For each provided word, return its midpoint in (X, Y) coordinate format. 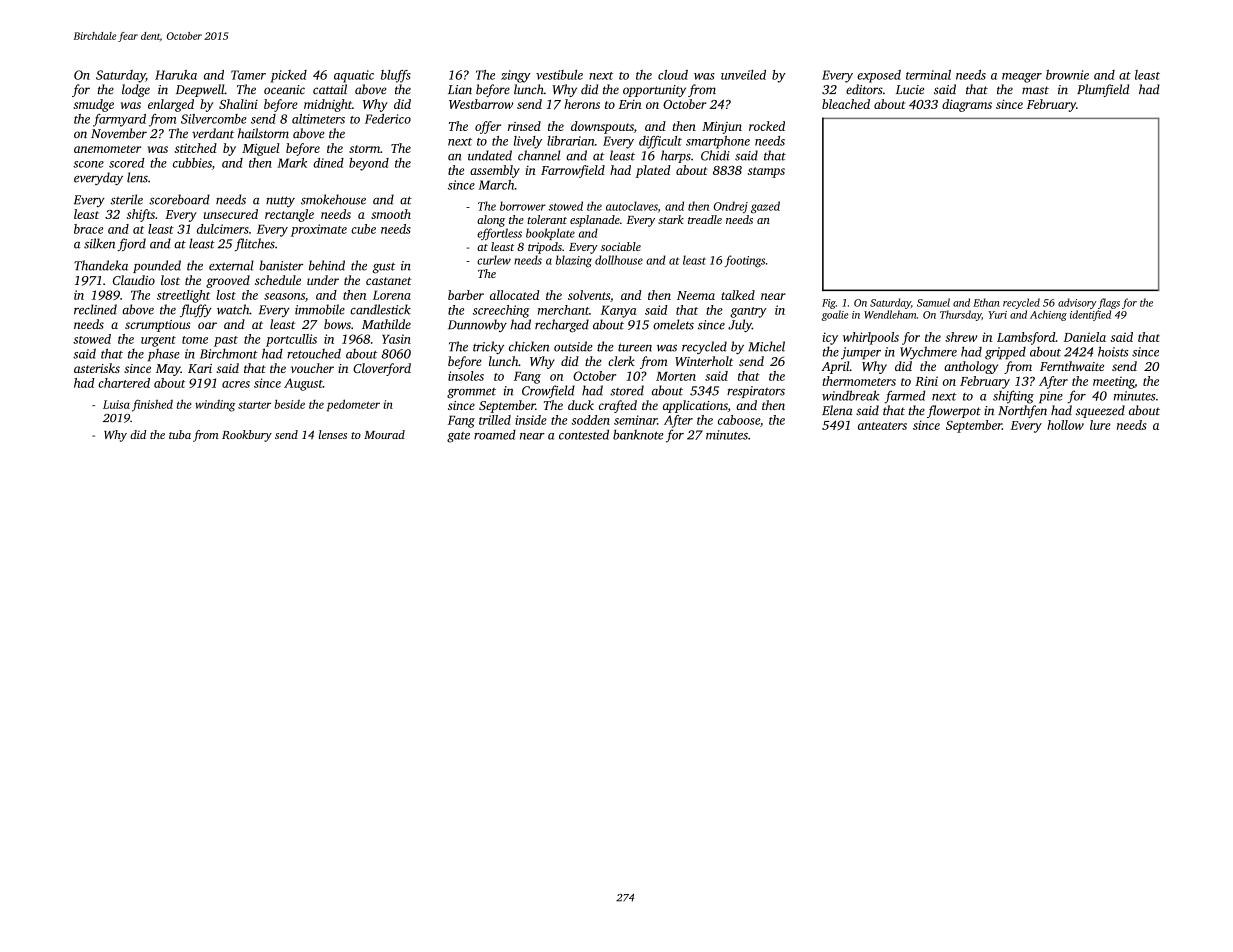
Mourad (384, 434)
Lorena (392, 295)
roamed (495, 434)
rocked (767, 126)
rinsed (524, 126)
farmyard (119, 120)
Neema (696, 295)
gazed (765, 207)
